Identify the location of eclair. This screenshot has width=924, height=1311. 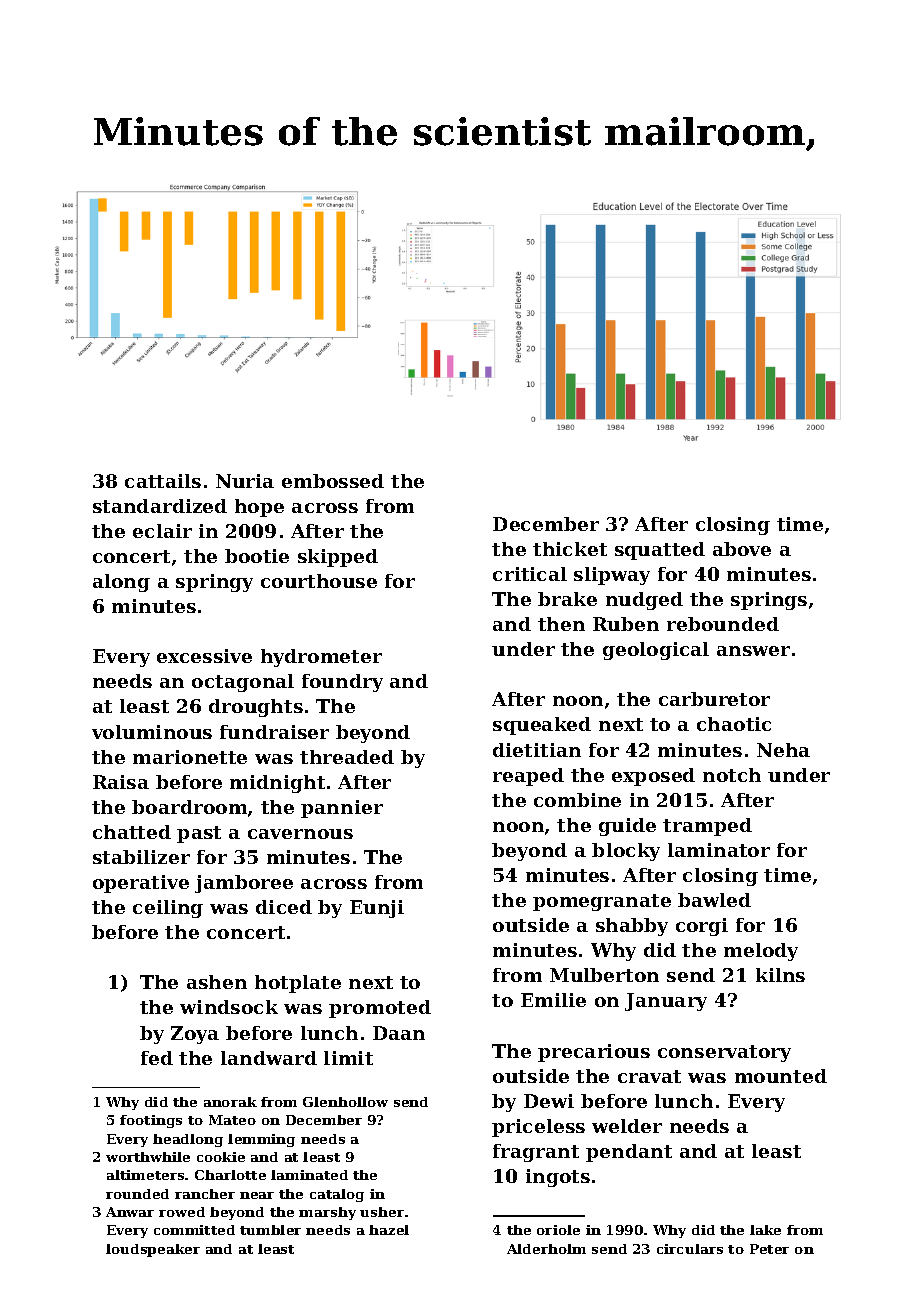
(162, 531).
